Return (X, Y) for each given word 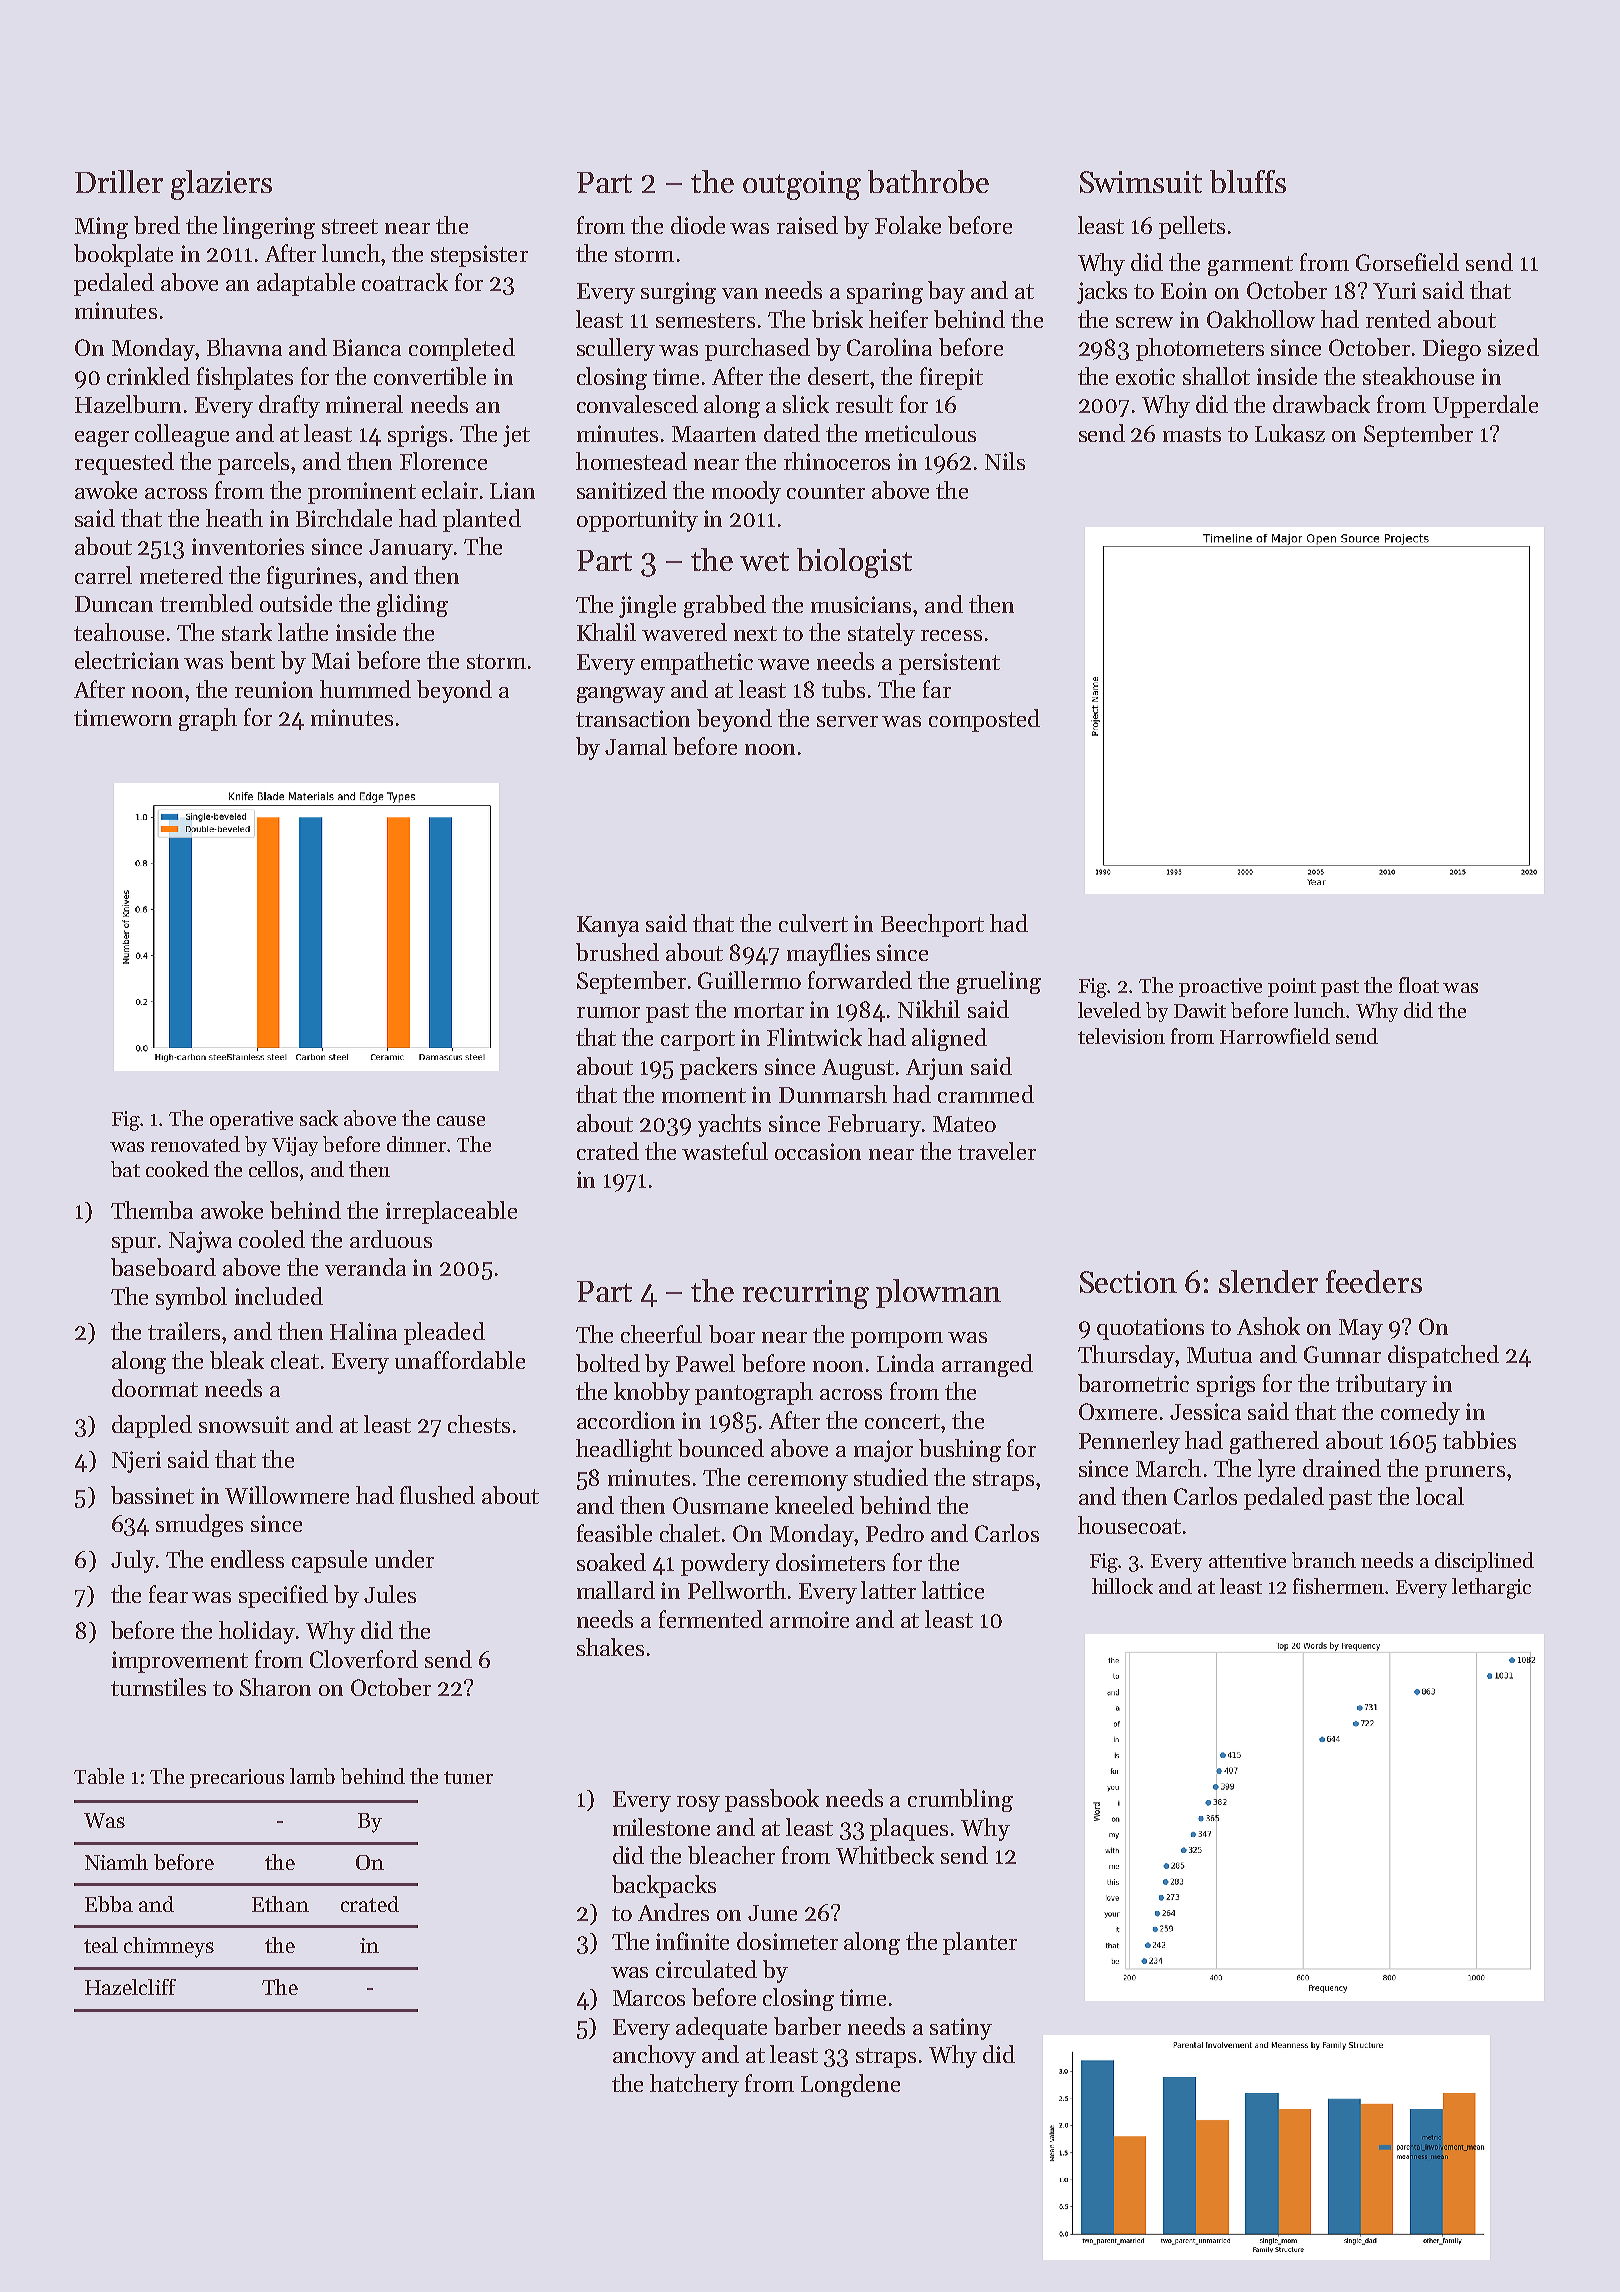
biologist (854, 563)
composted (984, 720)
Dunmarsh (833, 1094)
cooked (177, 1169)
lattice (953, 1590)
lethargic (1491, 1588)
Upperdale (1485, 406)
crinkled (148, 376)
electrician (127, 660)
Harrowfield (1275, 1036)
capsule (329, 1561)
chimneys (169, 1947)
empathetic (697, 663)
